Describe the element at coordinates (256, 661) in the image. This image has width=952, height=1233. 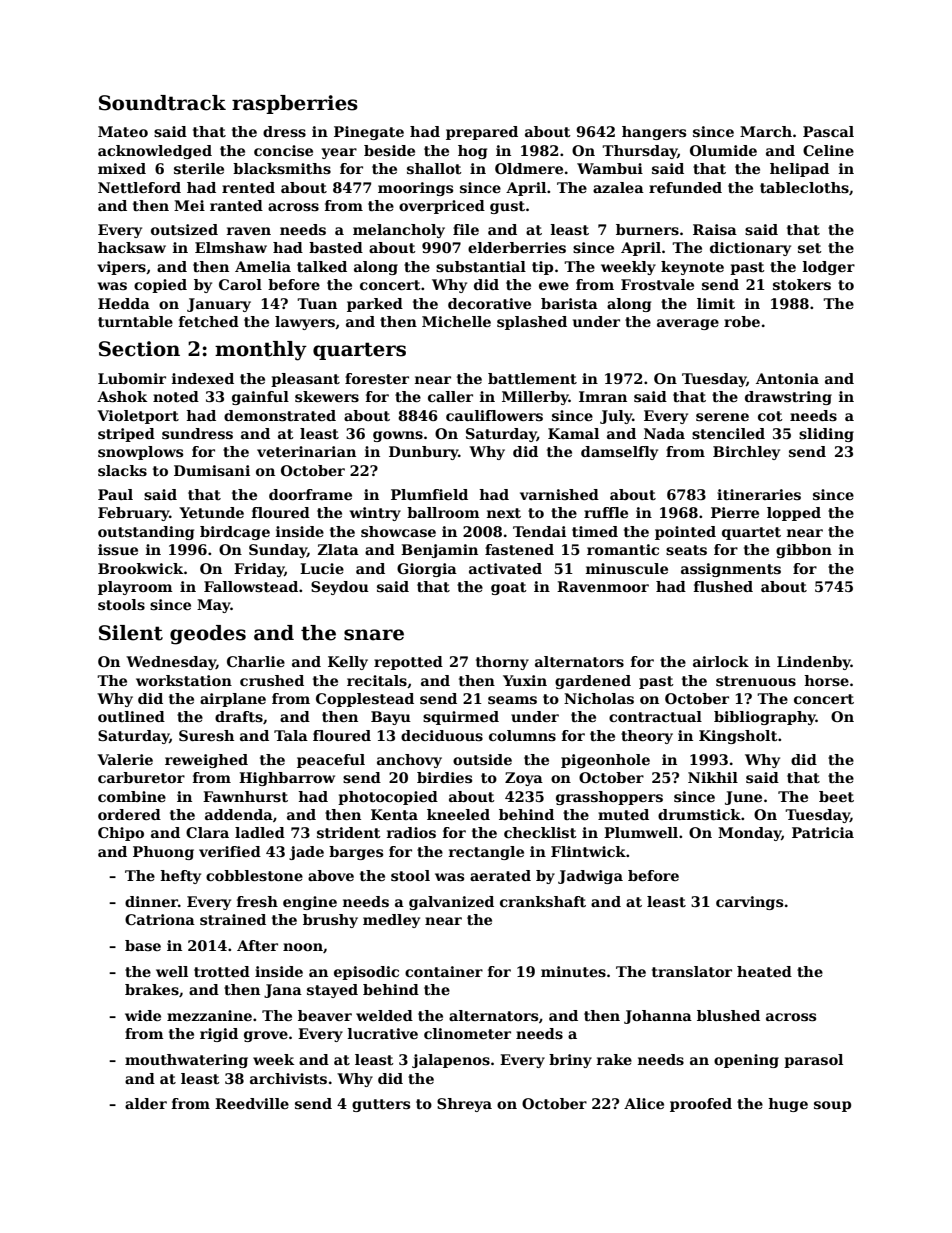
I see `Charlie` at that location.
